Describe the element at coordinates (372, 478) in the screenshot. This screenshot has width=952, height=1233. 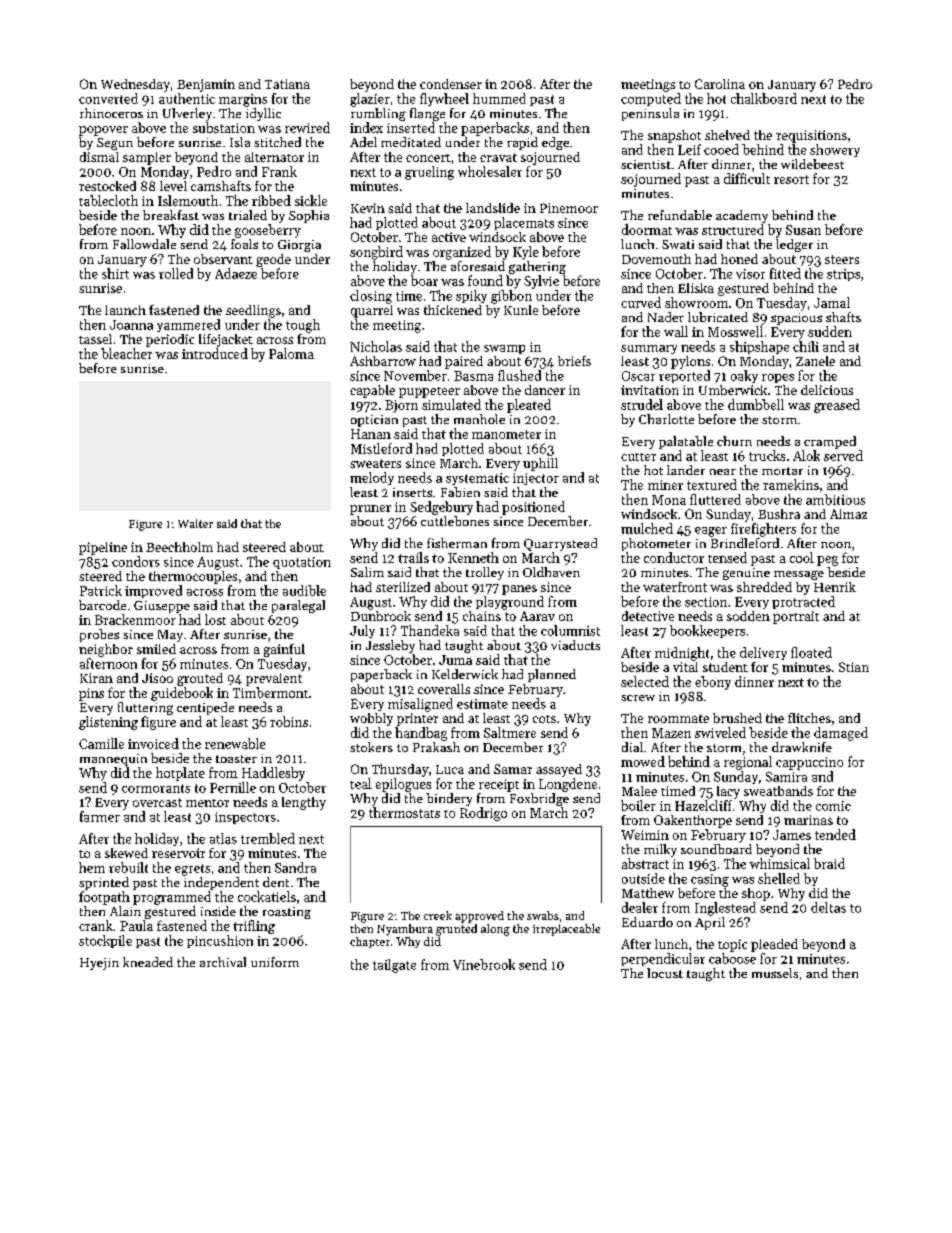
I see `melody` at that location.
